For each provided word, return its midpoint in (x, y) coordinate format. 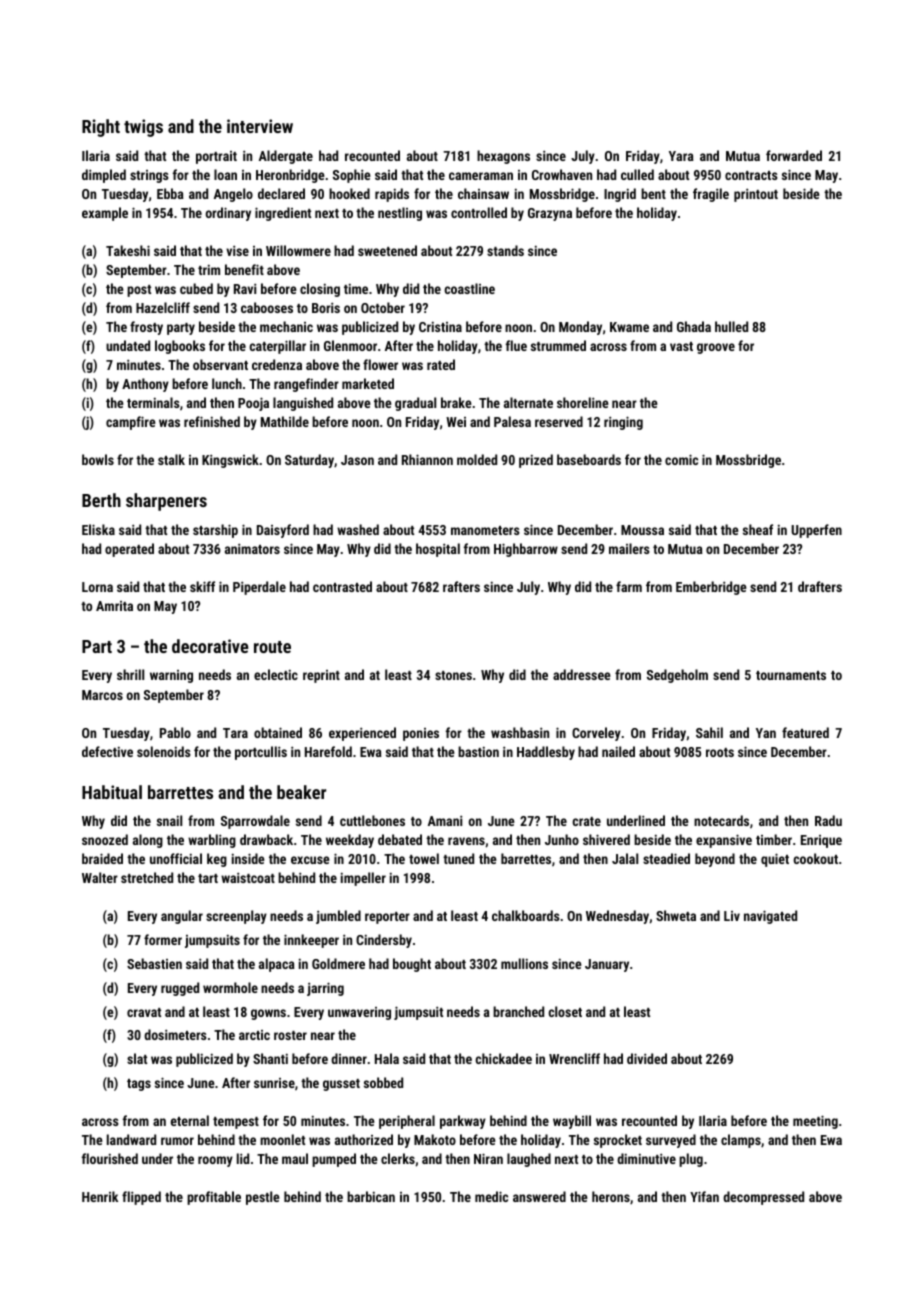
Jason (357, 460)
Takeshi (128, 250)
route (272, 647)
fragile (711, 195)
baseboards (589, 459)
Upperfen (816, 531)
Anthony (145, 385)
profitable (214, 1198)
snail (169, 820)
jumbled (338, 917)
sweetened (387, 250)
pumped (334, 1160)
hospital (438, 550)
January (607, 965)
